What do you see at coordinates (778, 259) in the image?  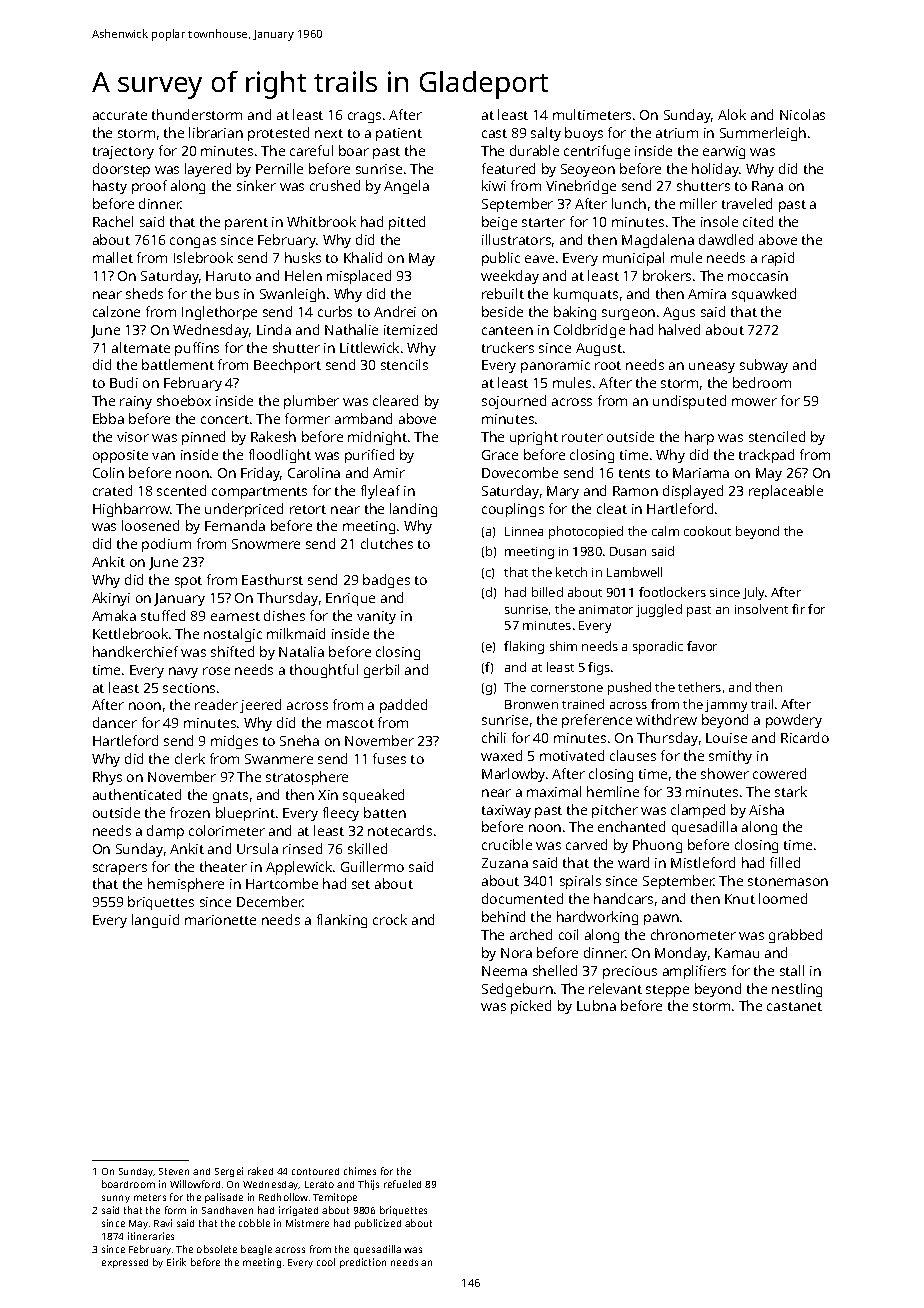 I see `rapid` at bounding box center [778, 259].
